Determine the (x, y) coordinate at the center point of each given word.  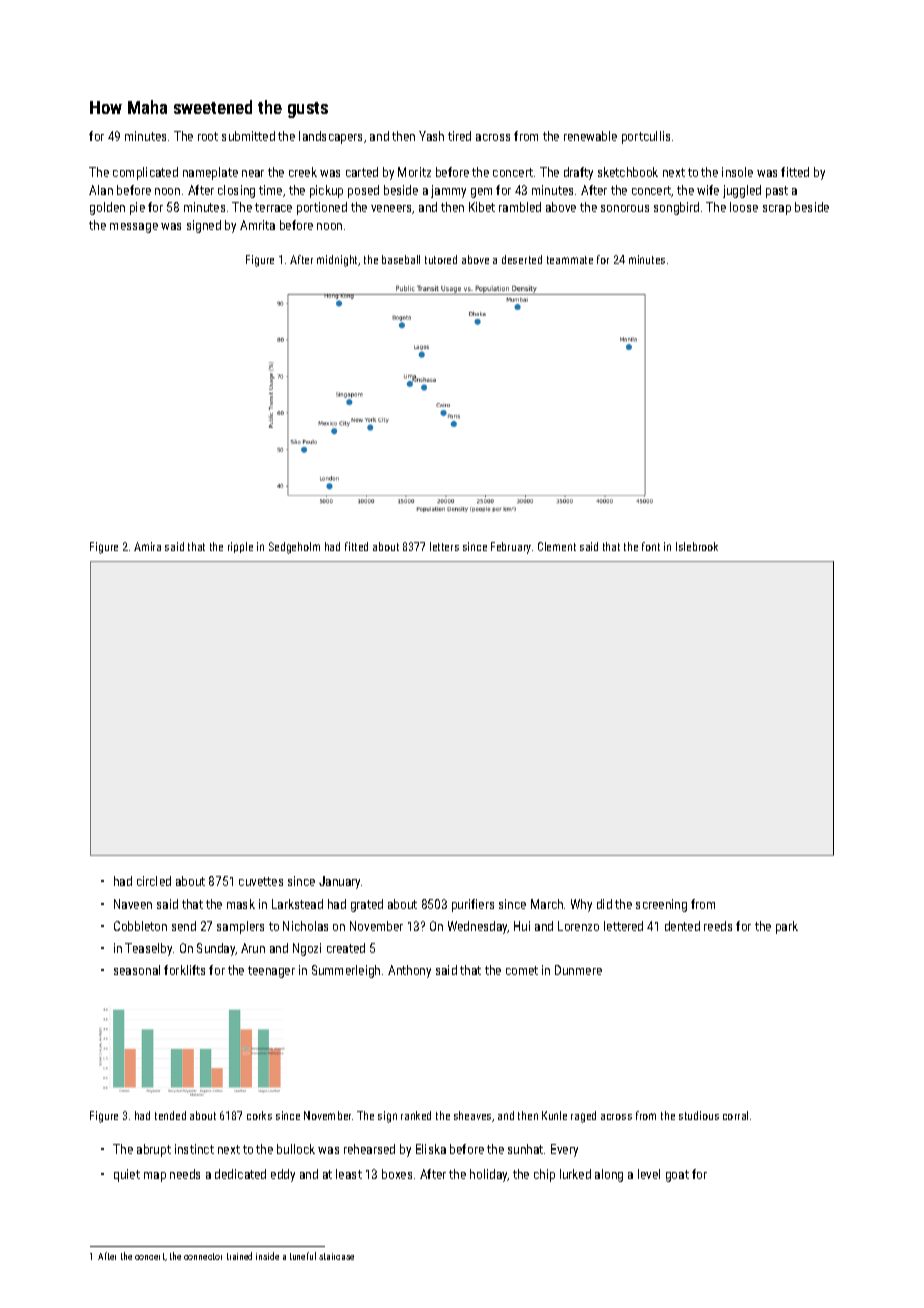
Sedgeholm (294, 548)
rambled (520, 207)
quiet (127, 1175)
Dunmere (578, 970)
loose (744, 207)
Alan (101, 190)
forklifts (184, 970)
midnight (337, 261)
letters (444, 546)
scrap (777, 210)
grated (367, 905)
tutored (441, 259)
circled (154, 881)
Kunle (554, 1115)
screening (661, 905)
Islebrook (697, 546)
